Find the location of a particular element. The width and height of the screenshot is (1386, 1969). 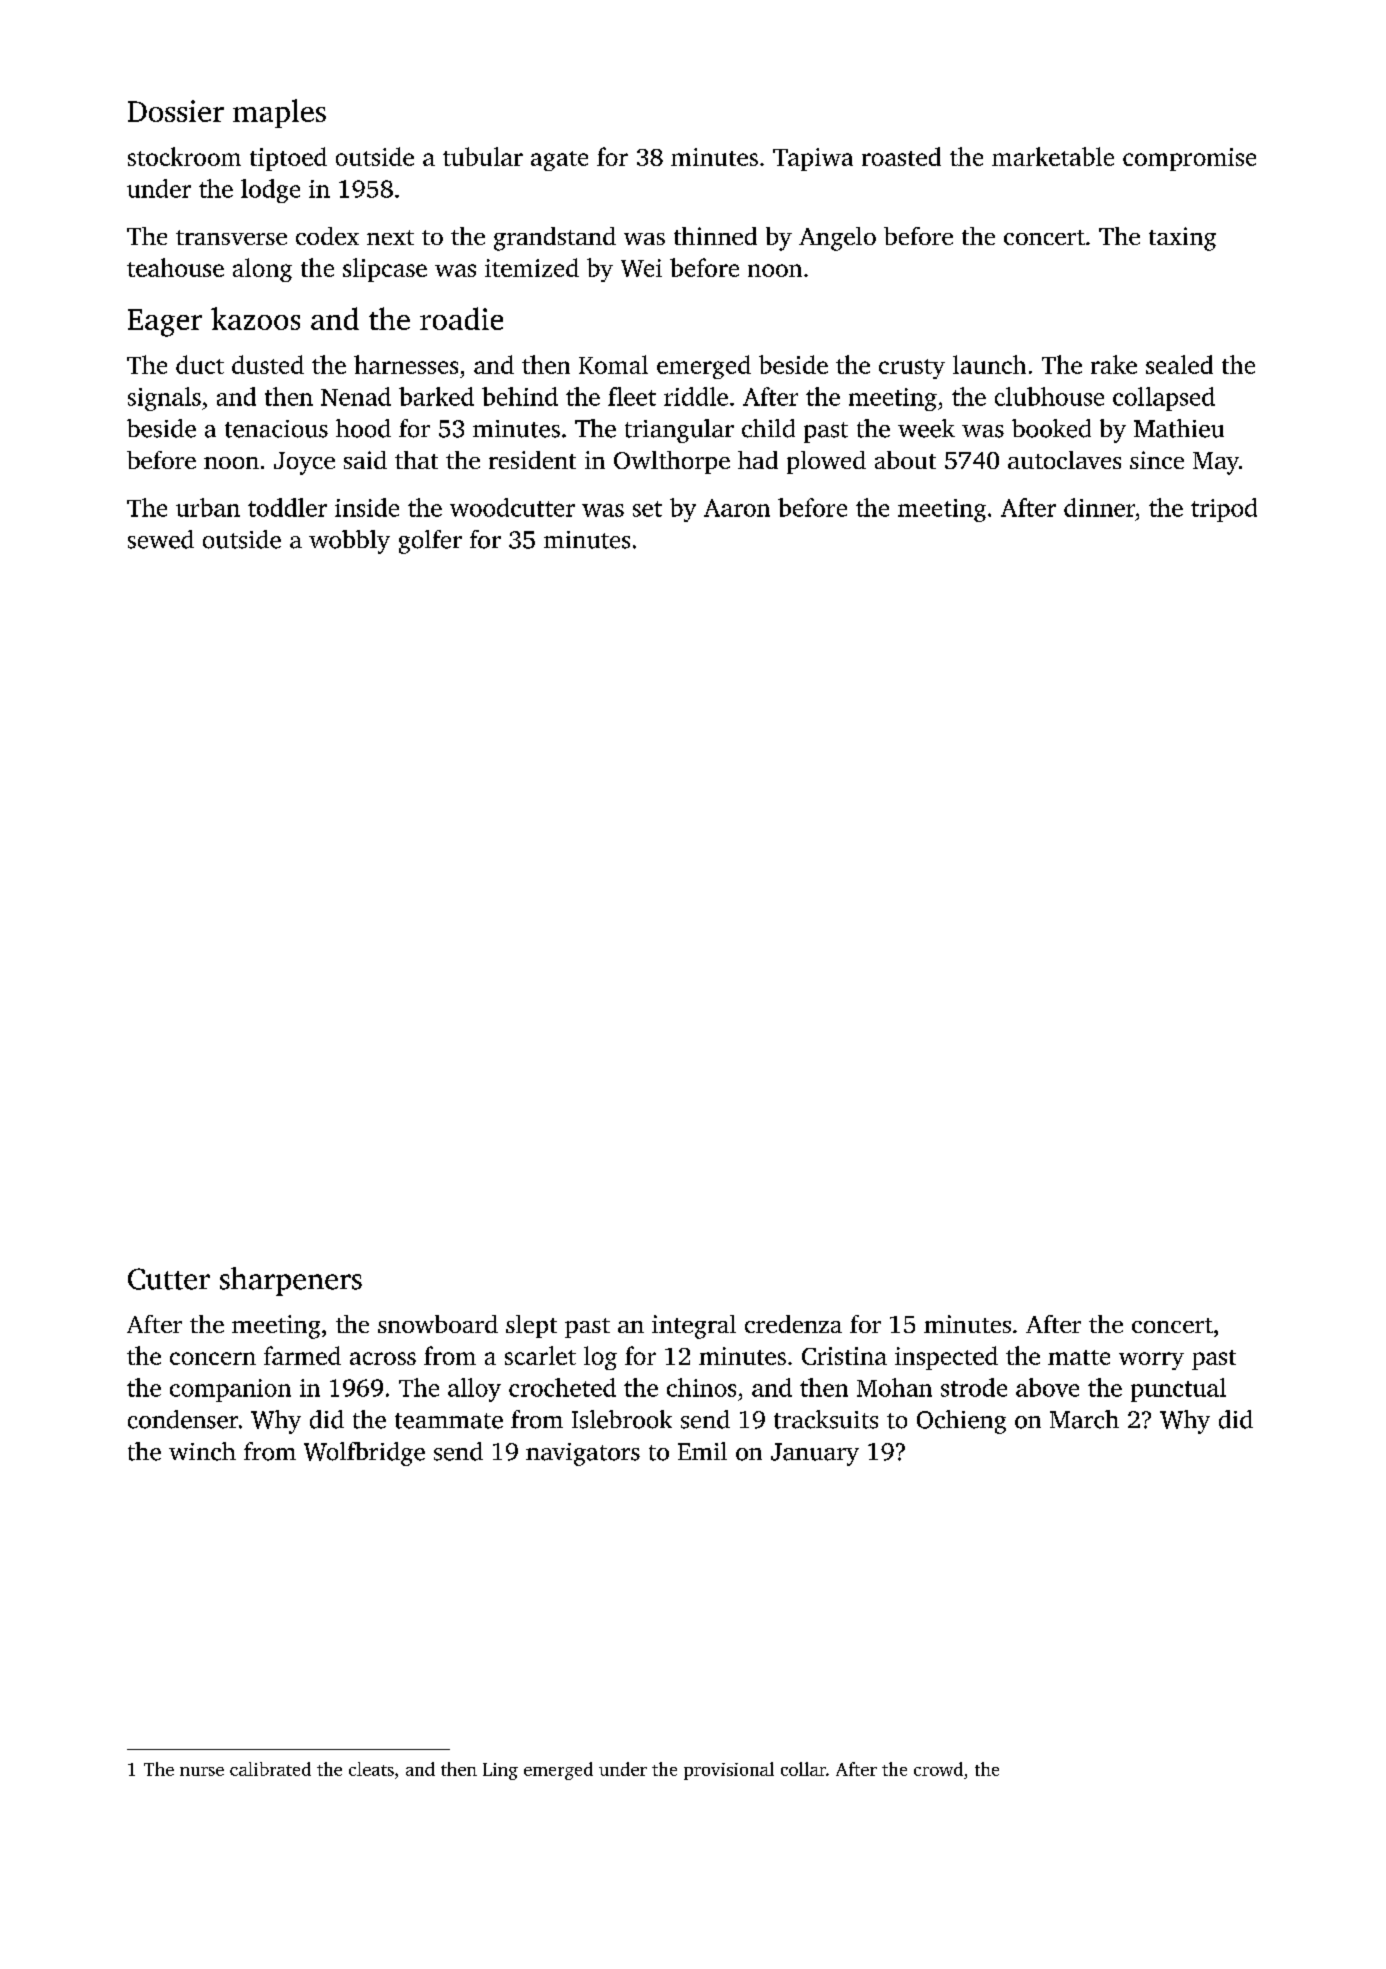

signals is located at coordinates (164, 399).
